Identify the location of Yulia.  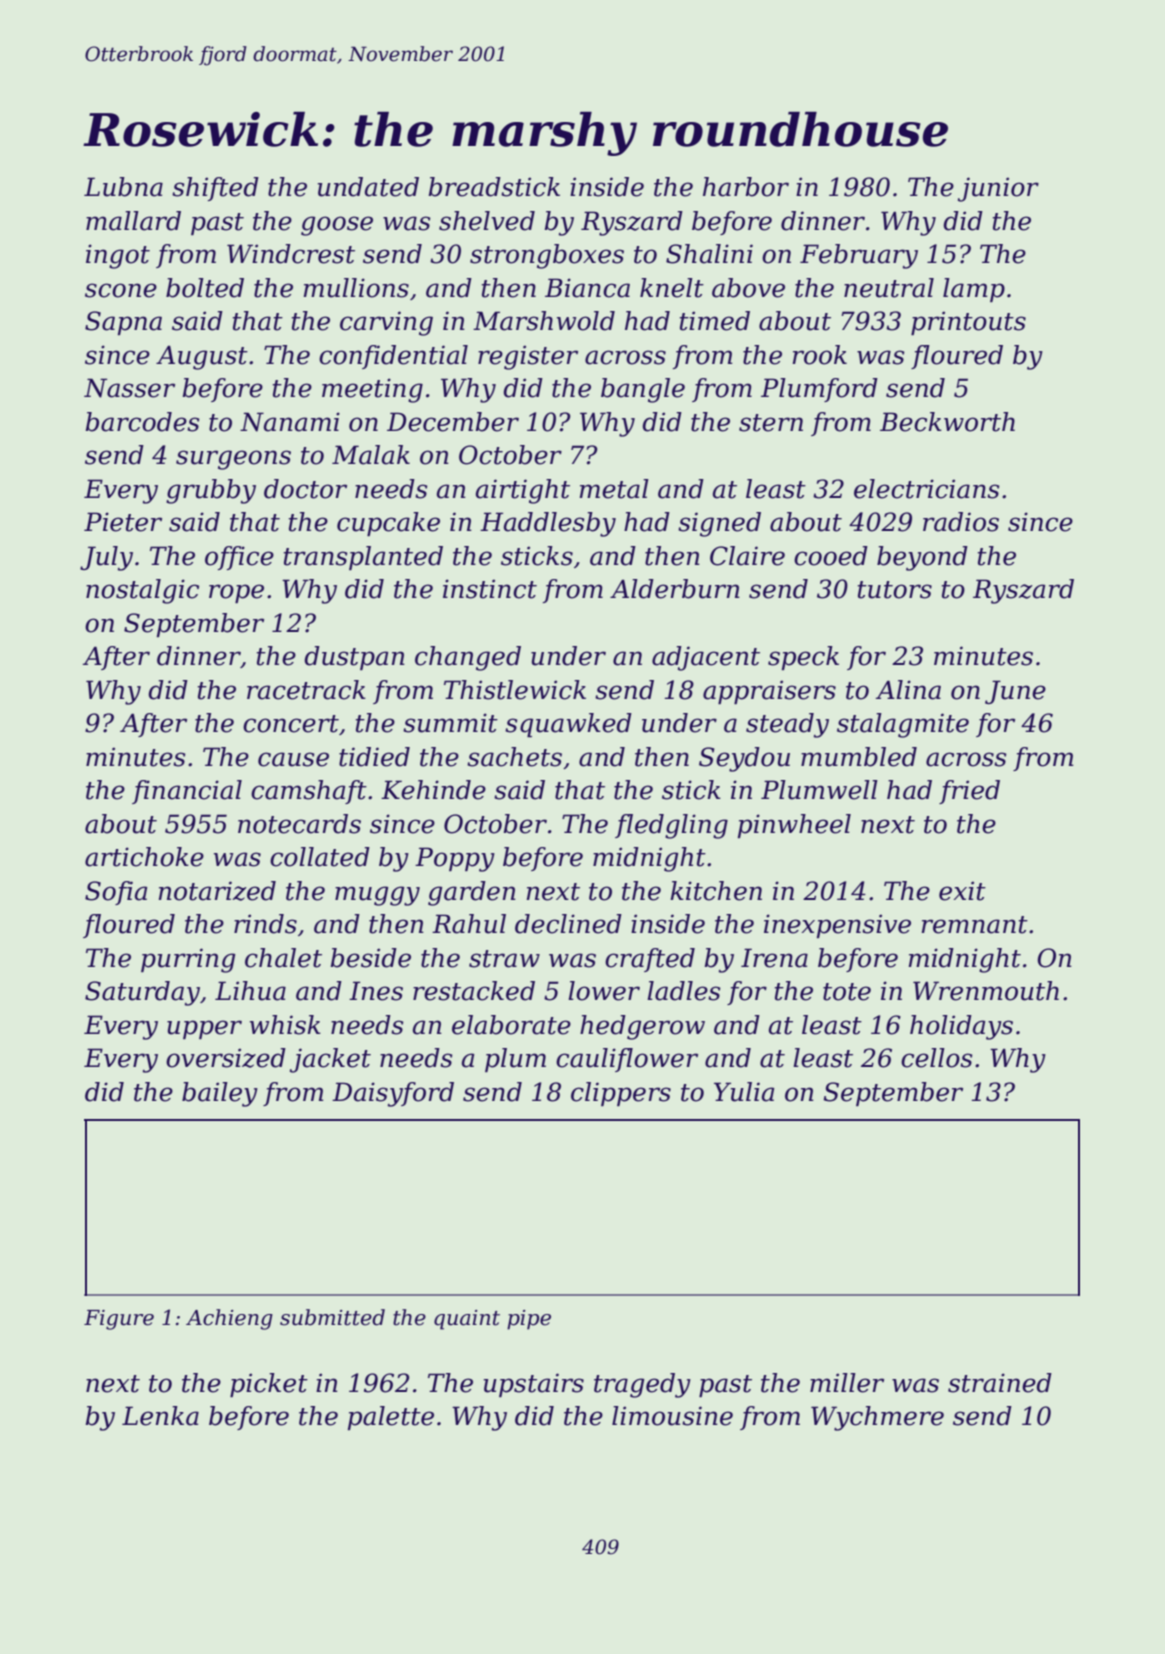
(744, 1092).
